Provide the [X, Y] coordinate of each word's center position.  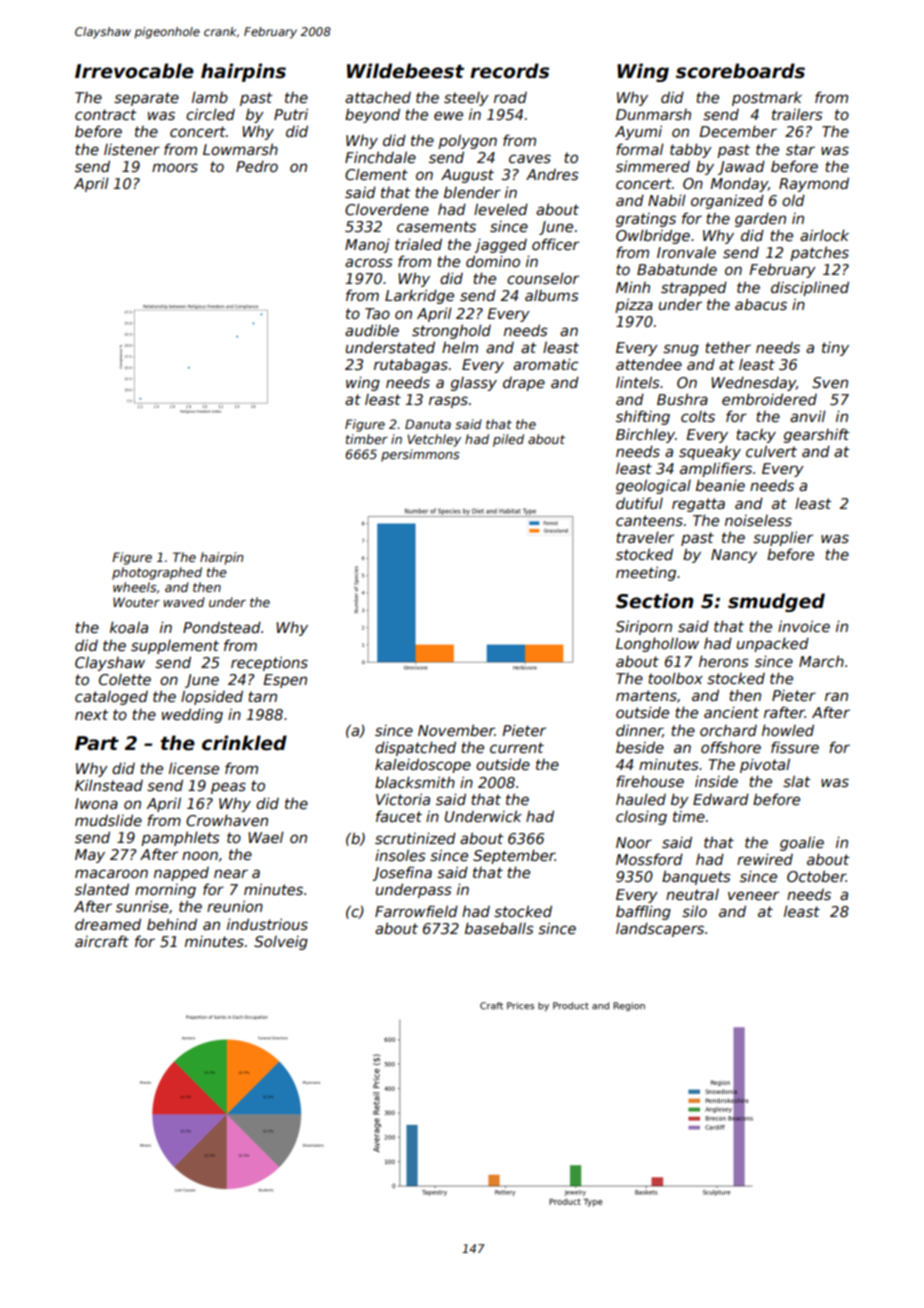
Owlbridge [653, 236]
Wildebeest [405, 71]
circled [210, 114]
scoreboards [740, 71]
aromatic [545, 364]
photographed [157, 573]
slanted [102, 889]
